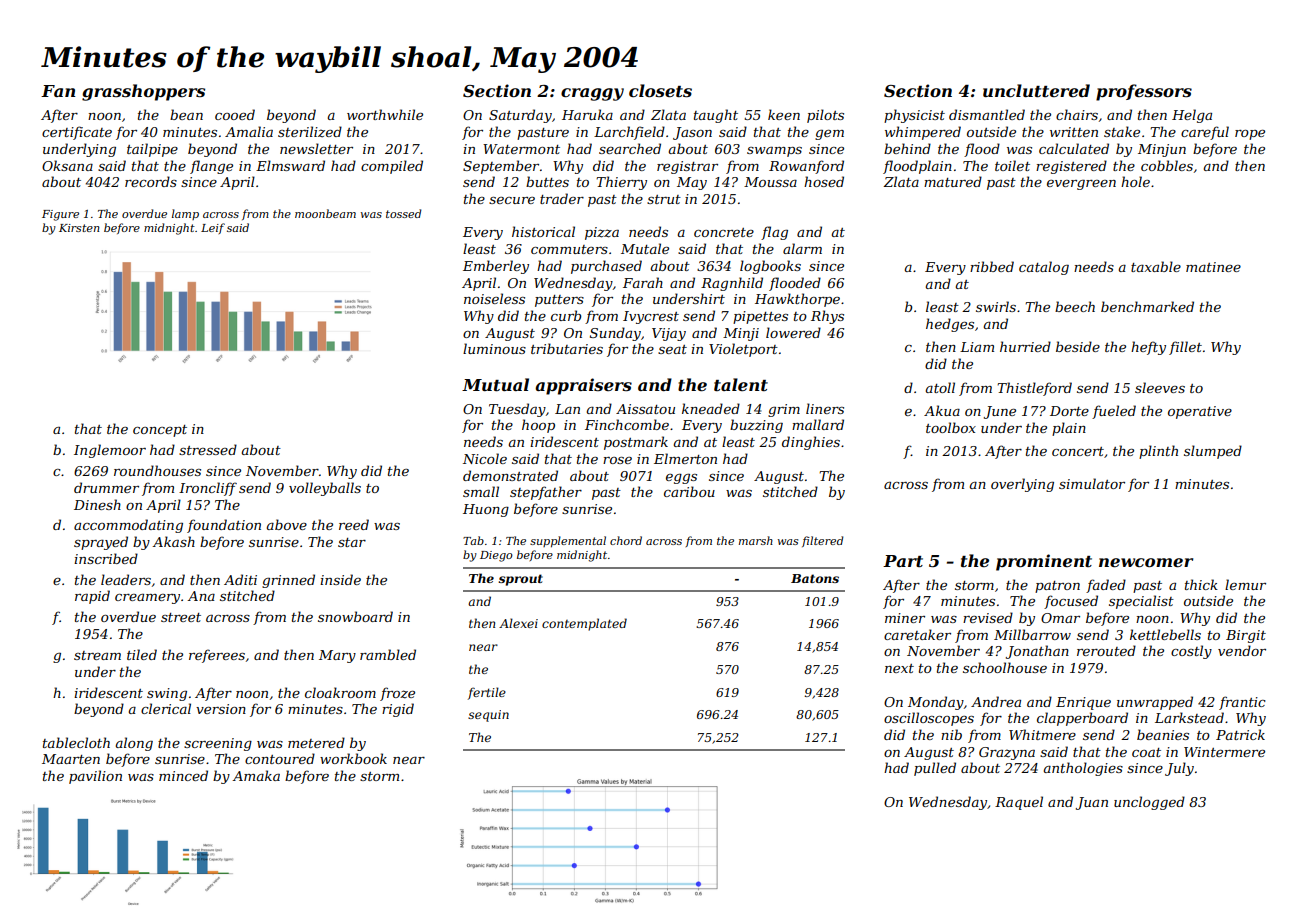 The width and height of the screenshot is (1308, 924). Describe the element at coordinates (316, 742) in the screenshot. I see `metered` at that location.
